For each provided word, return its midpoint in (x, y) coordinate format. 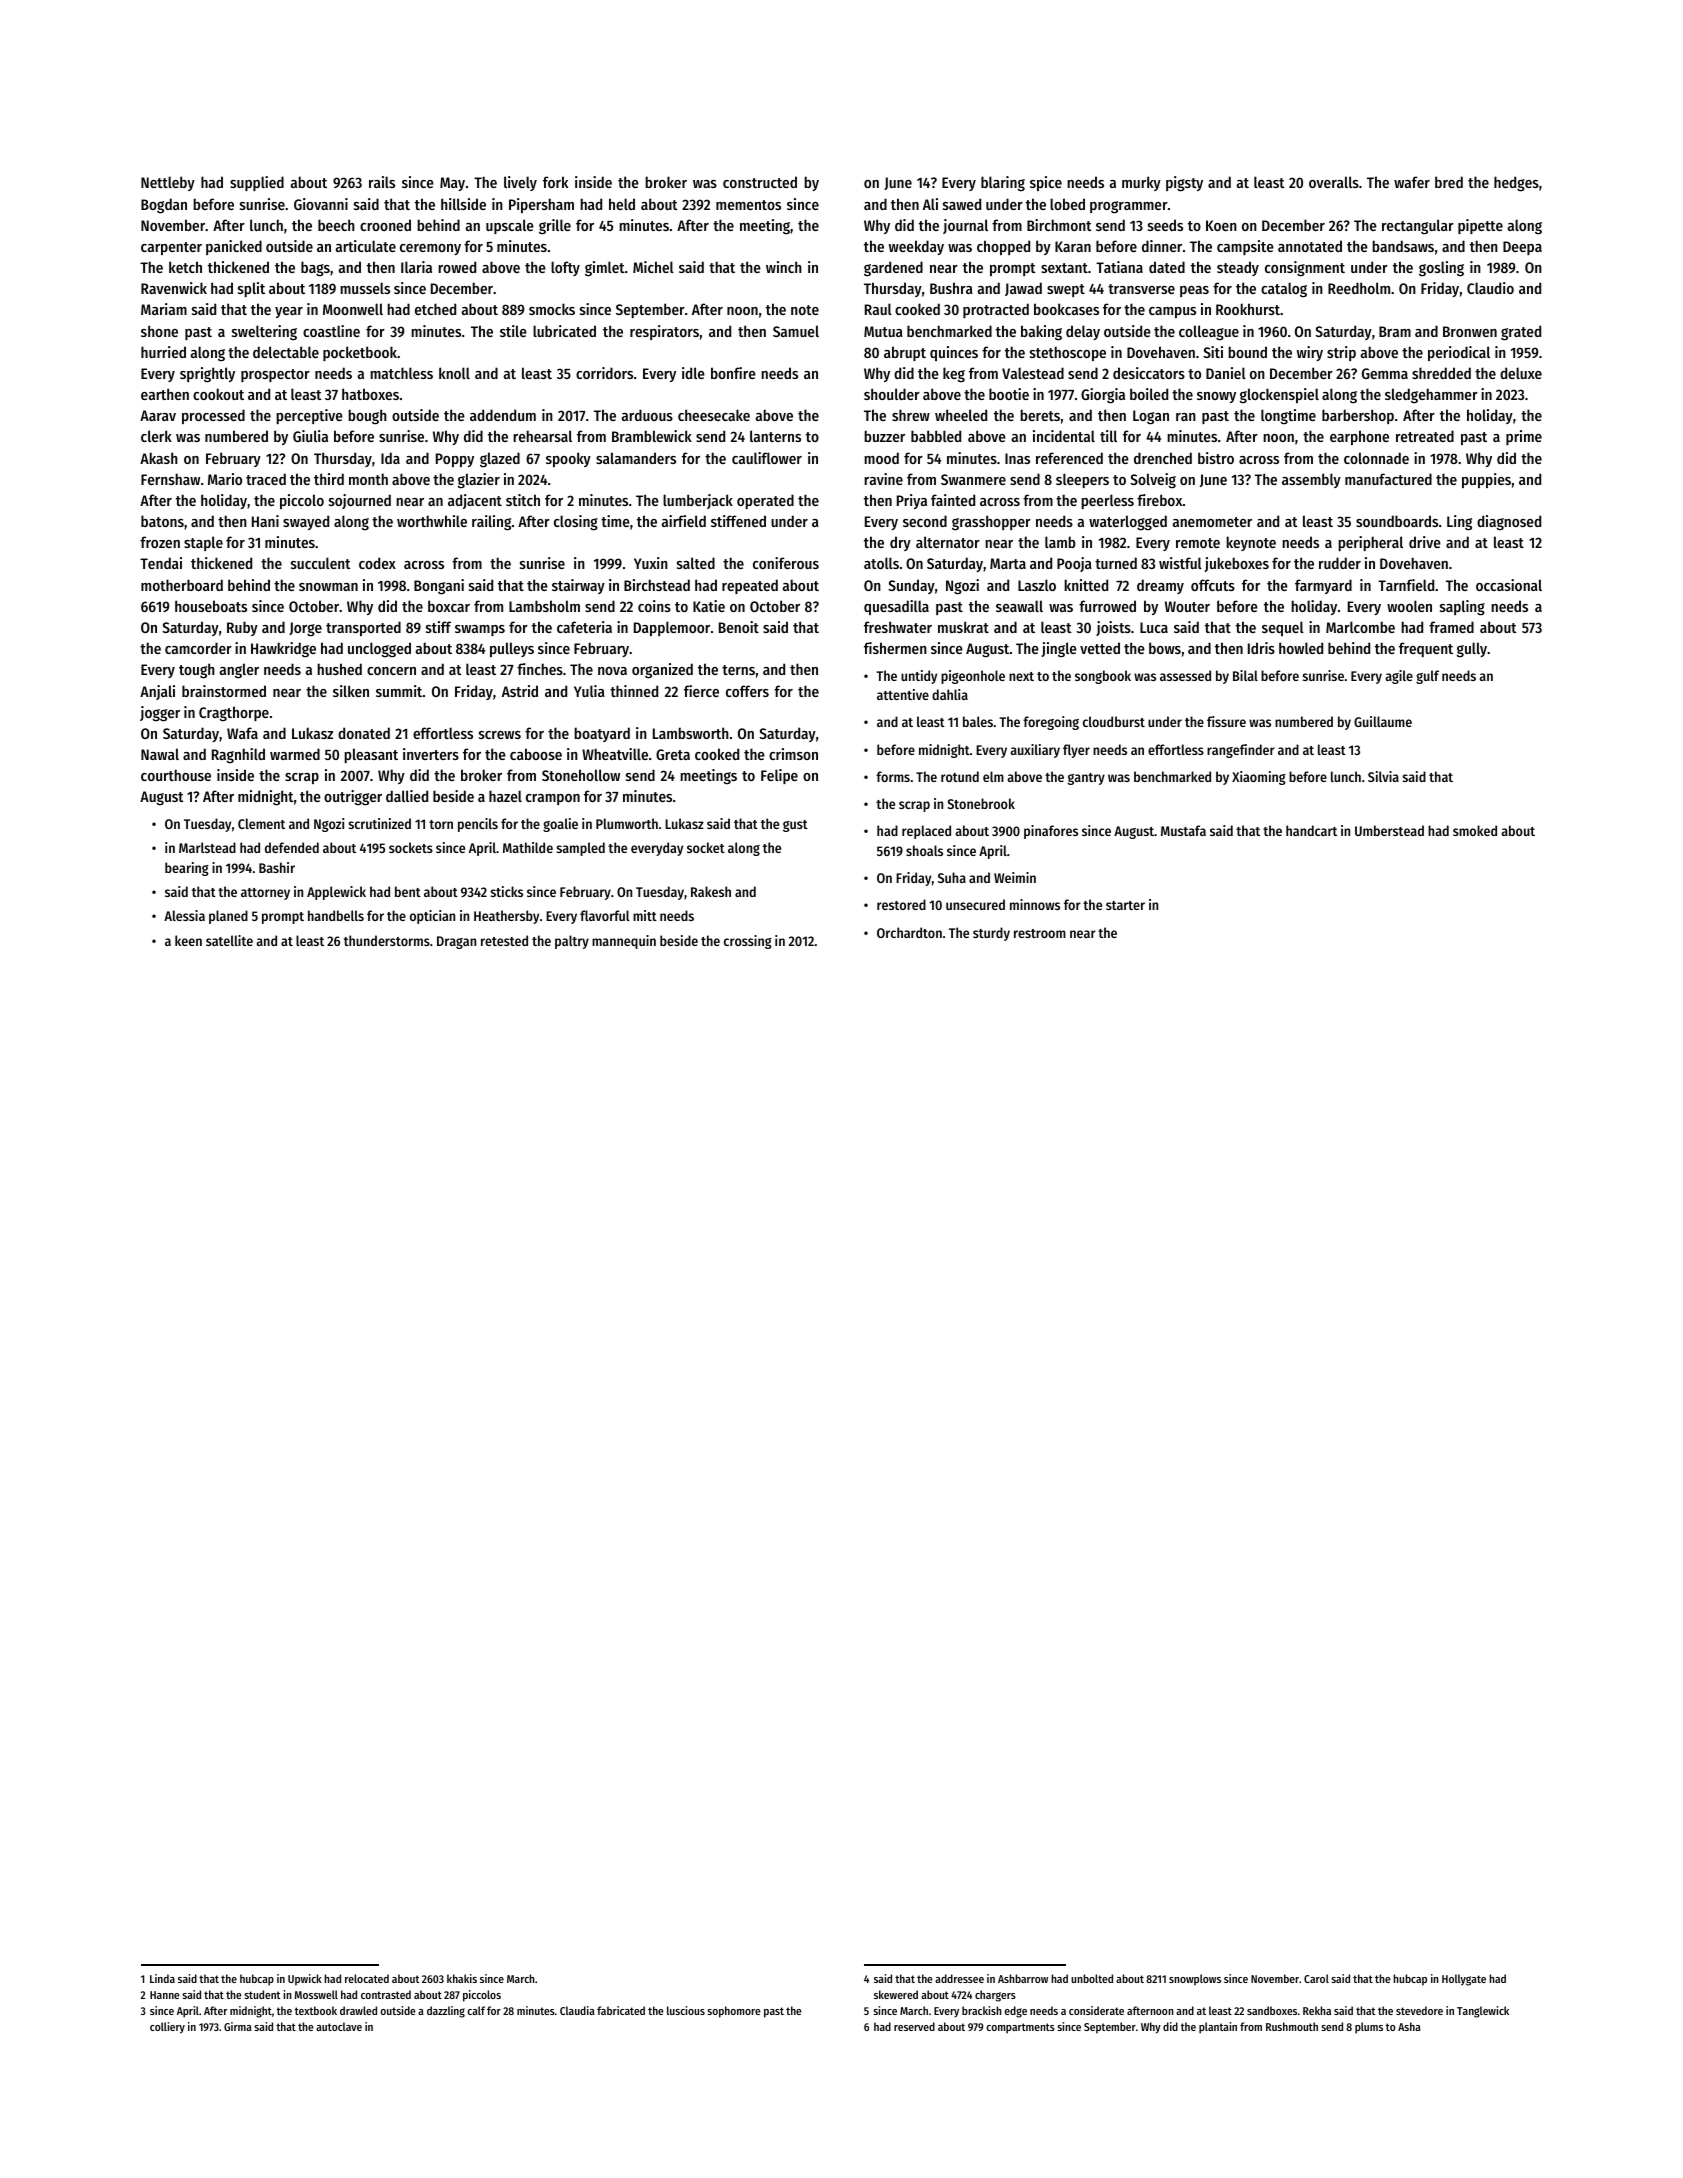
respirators (664, 332)
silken (351, 691)
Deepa (1522, 248)
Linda (162, 1978)
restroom (1040, 933)
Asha (1409, 2026)
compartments (1020, 2028)
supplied (257, 183)
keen (188, 940)
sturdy (991, 934)
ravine (883, 479)
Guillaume (1383, 721)
